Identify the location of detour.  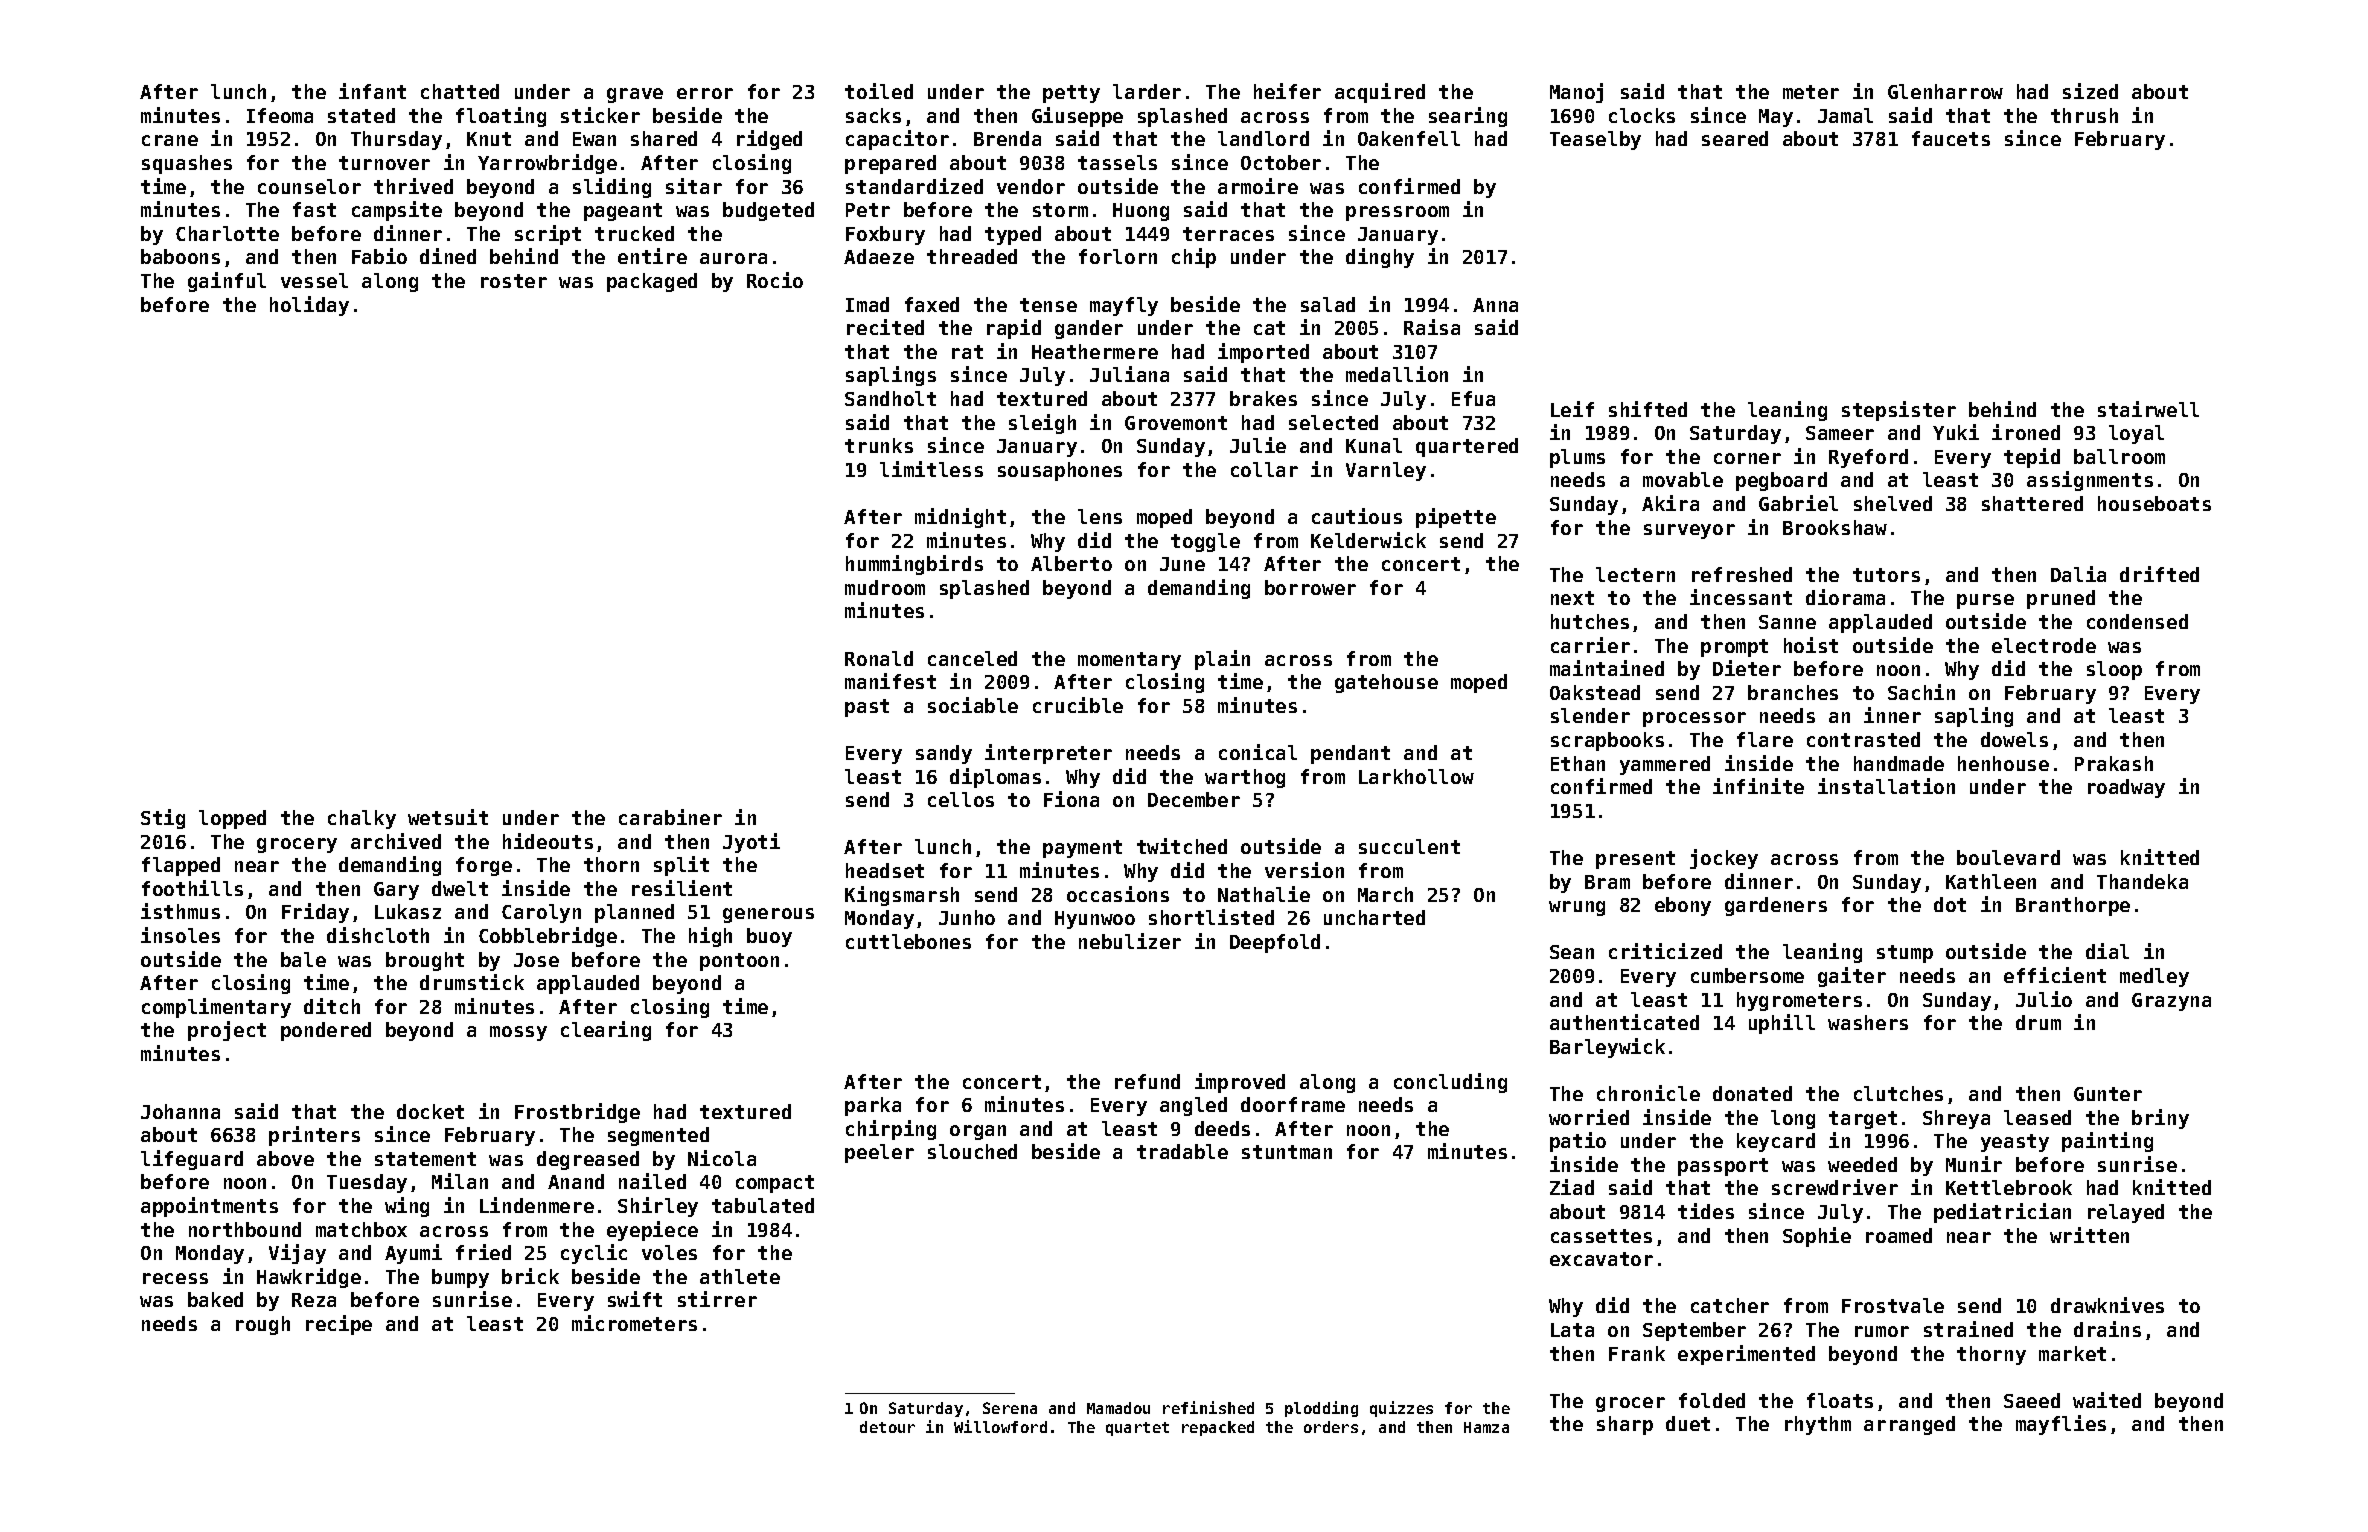
(887, 1427).
